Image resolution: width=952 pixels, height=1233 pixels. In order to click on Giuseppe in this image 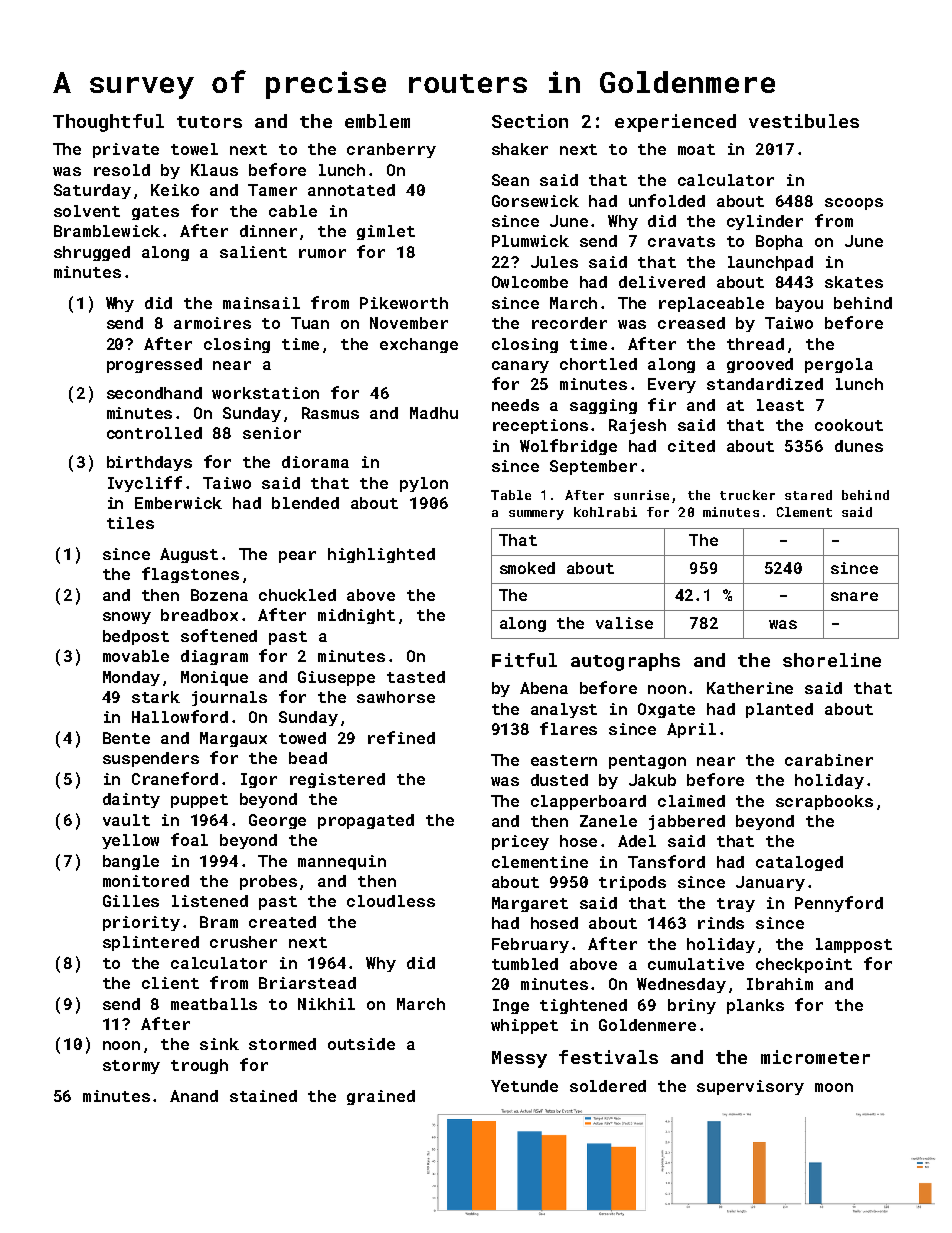, I will do `click(336, 678)`.
